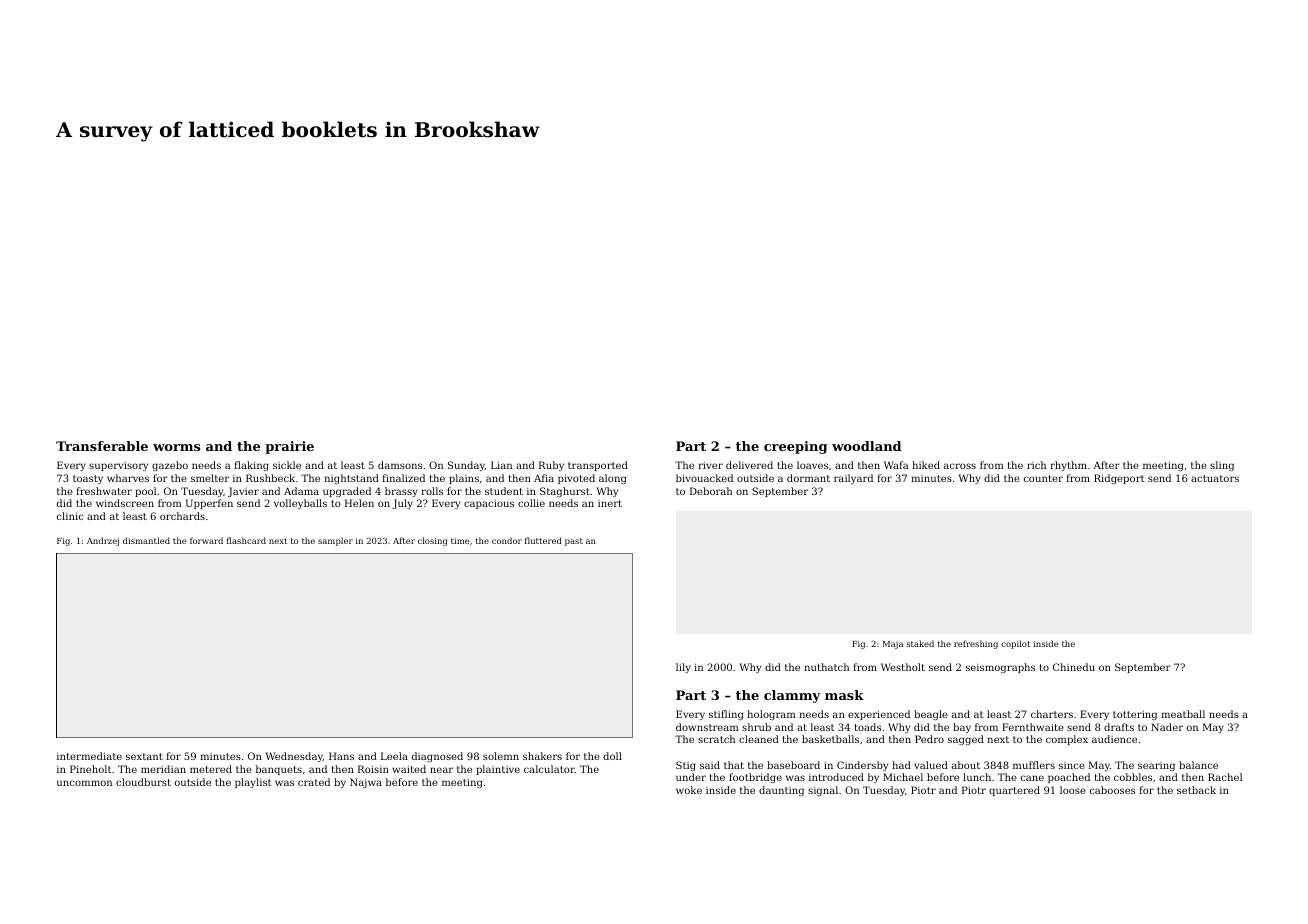  What do you see at coordinates (610, 503) in the document?
I see `inert` at bounding box center [610, 503].
